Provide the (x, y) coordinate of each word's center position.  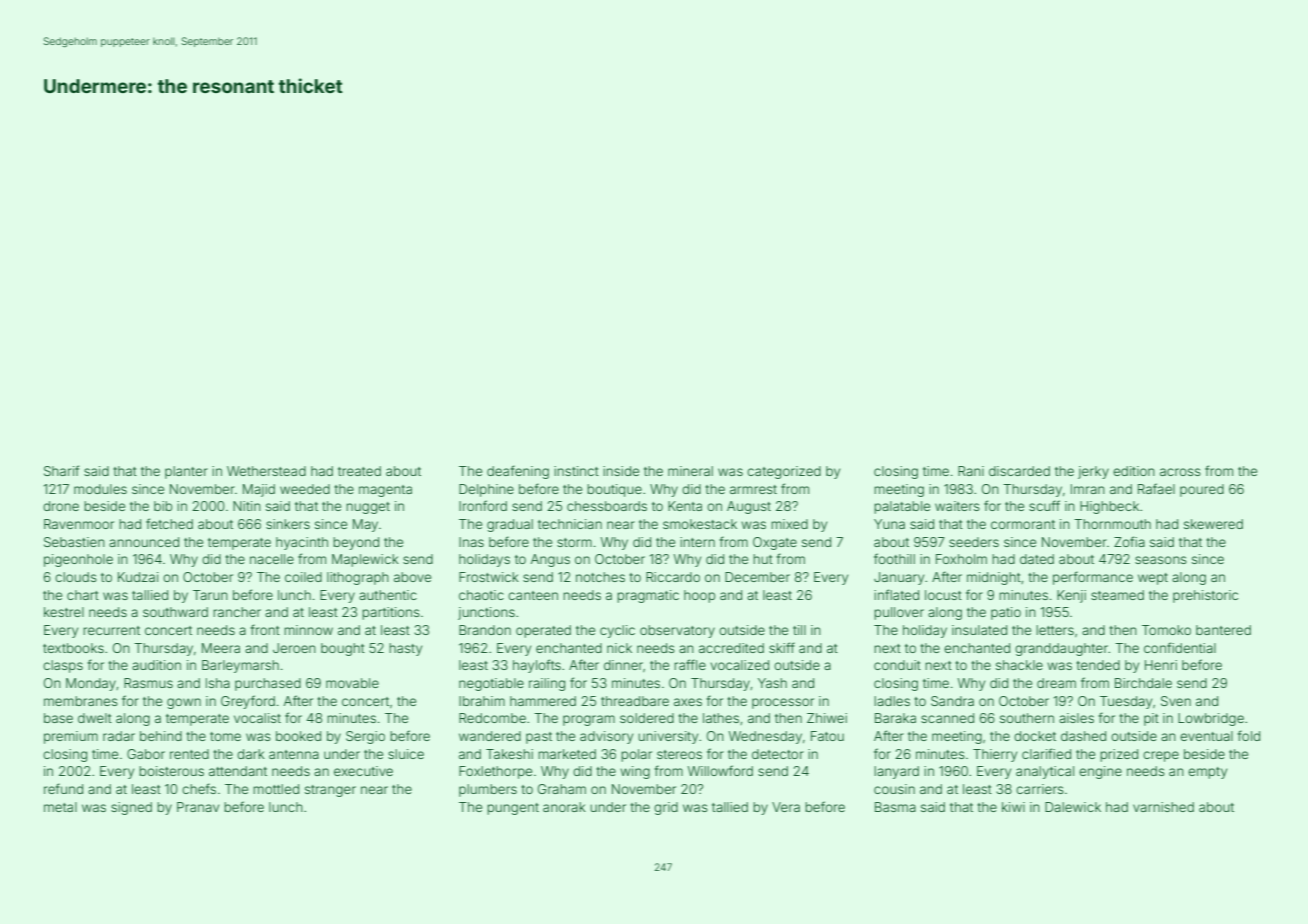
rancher (237, 612)
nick (619, 648)
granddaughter (1061, 649)
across (1180, 472)
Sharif (61, 470)
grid (666, 808)
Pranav (198, 807)
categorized (784, 472)
